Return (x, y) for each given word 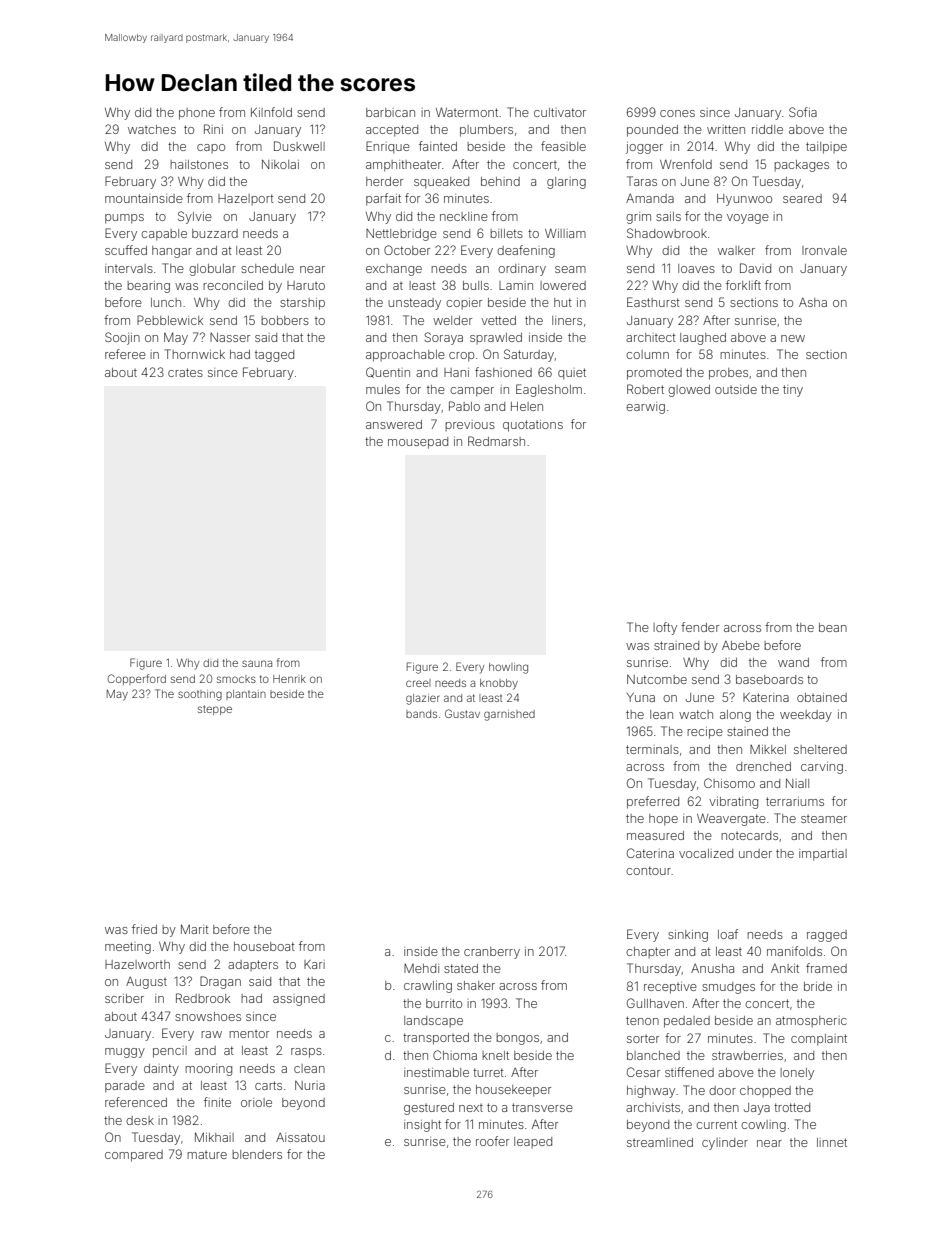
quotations (533, 426)
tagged (274, 356)
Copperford (136, 679)
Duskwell (299, 146)
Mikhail (214, 1137)
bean (833, 627)
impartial (823, 855)
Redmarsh (496, 441)
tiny (793, 391)
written (726, 129)
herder (384, 181)
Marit (195, 929)
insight (422, 1126)
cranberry (492, 953)
